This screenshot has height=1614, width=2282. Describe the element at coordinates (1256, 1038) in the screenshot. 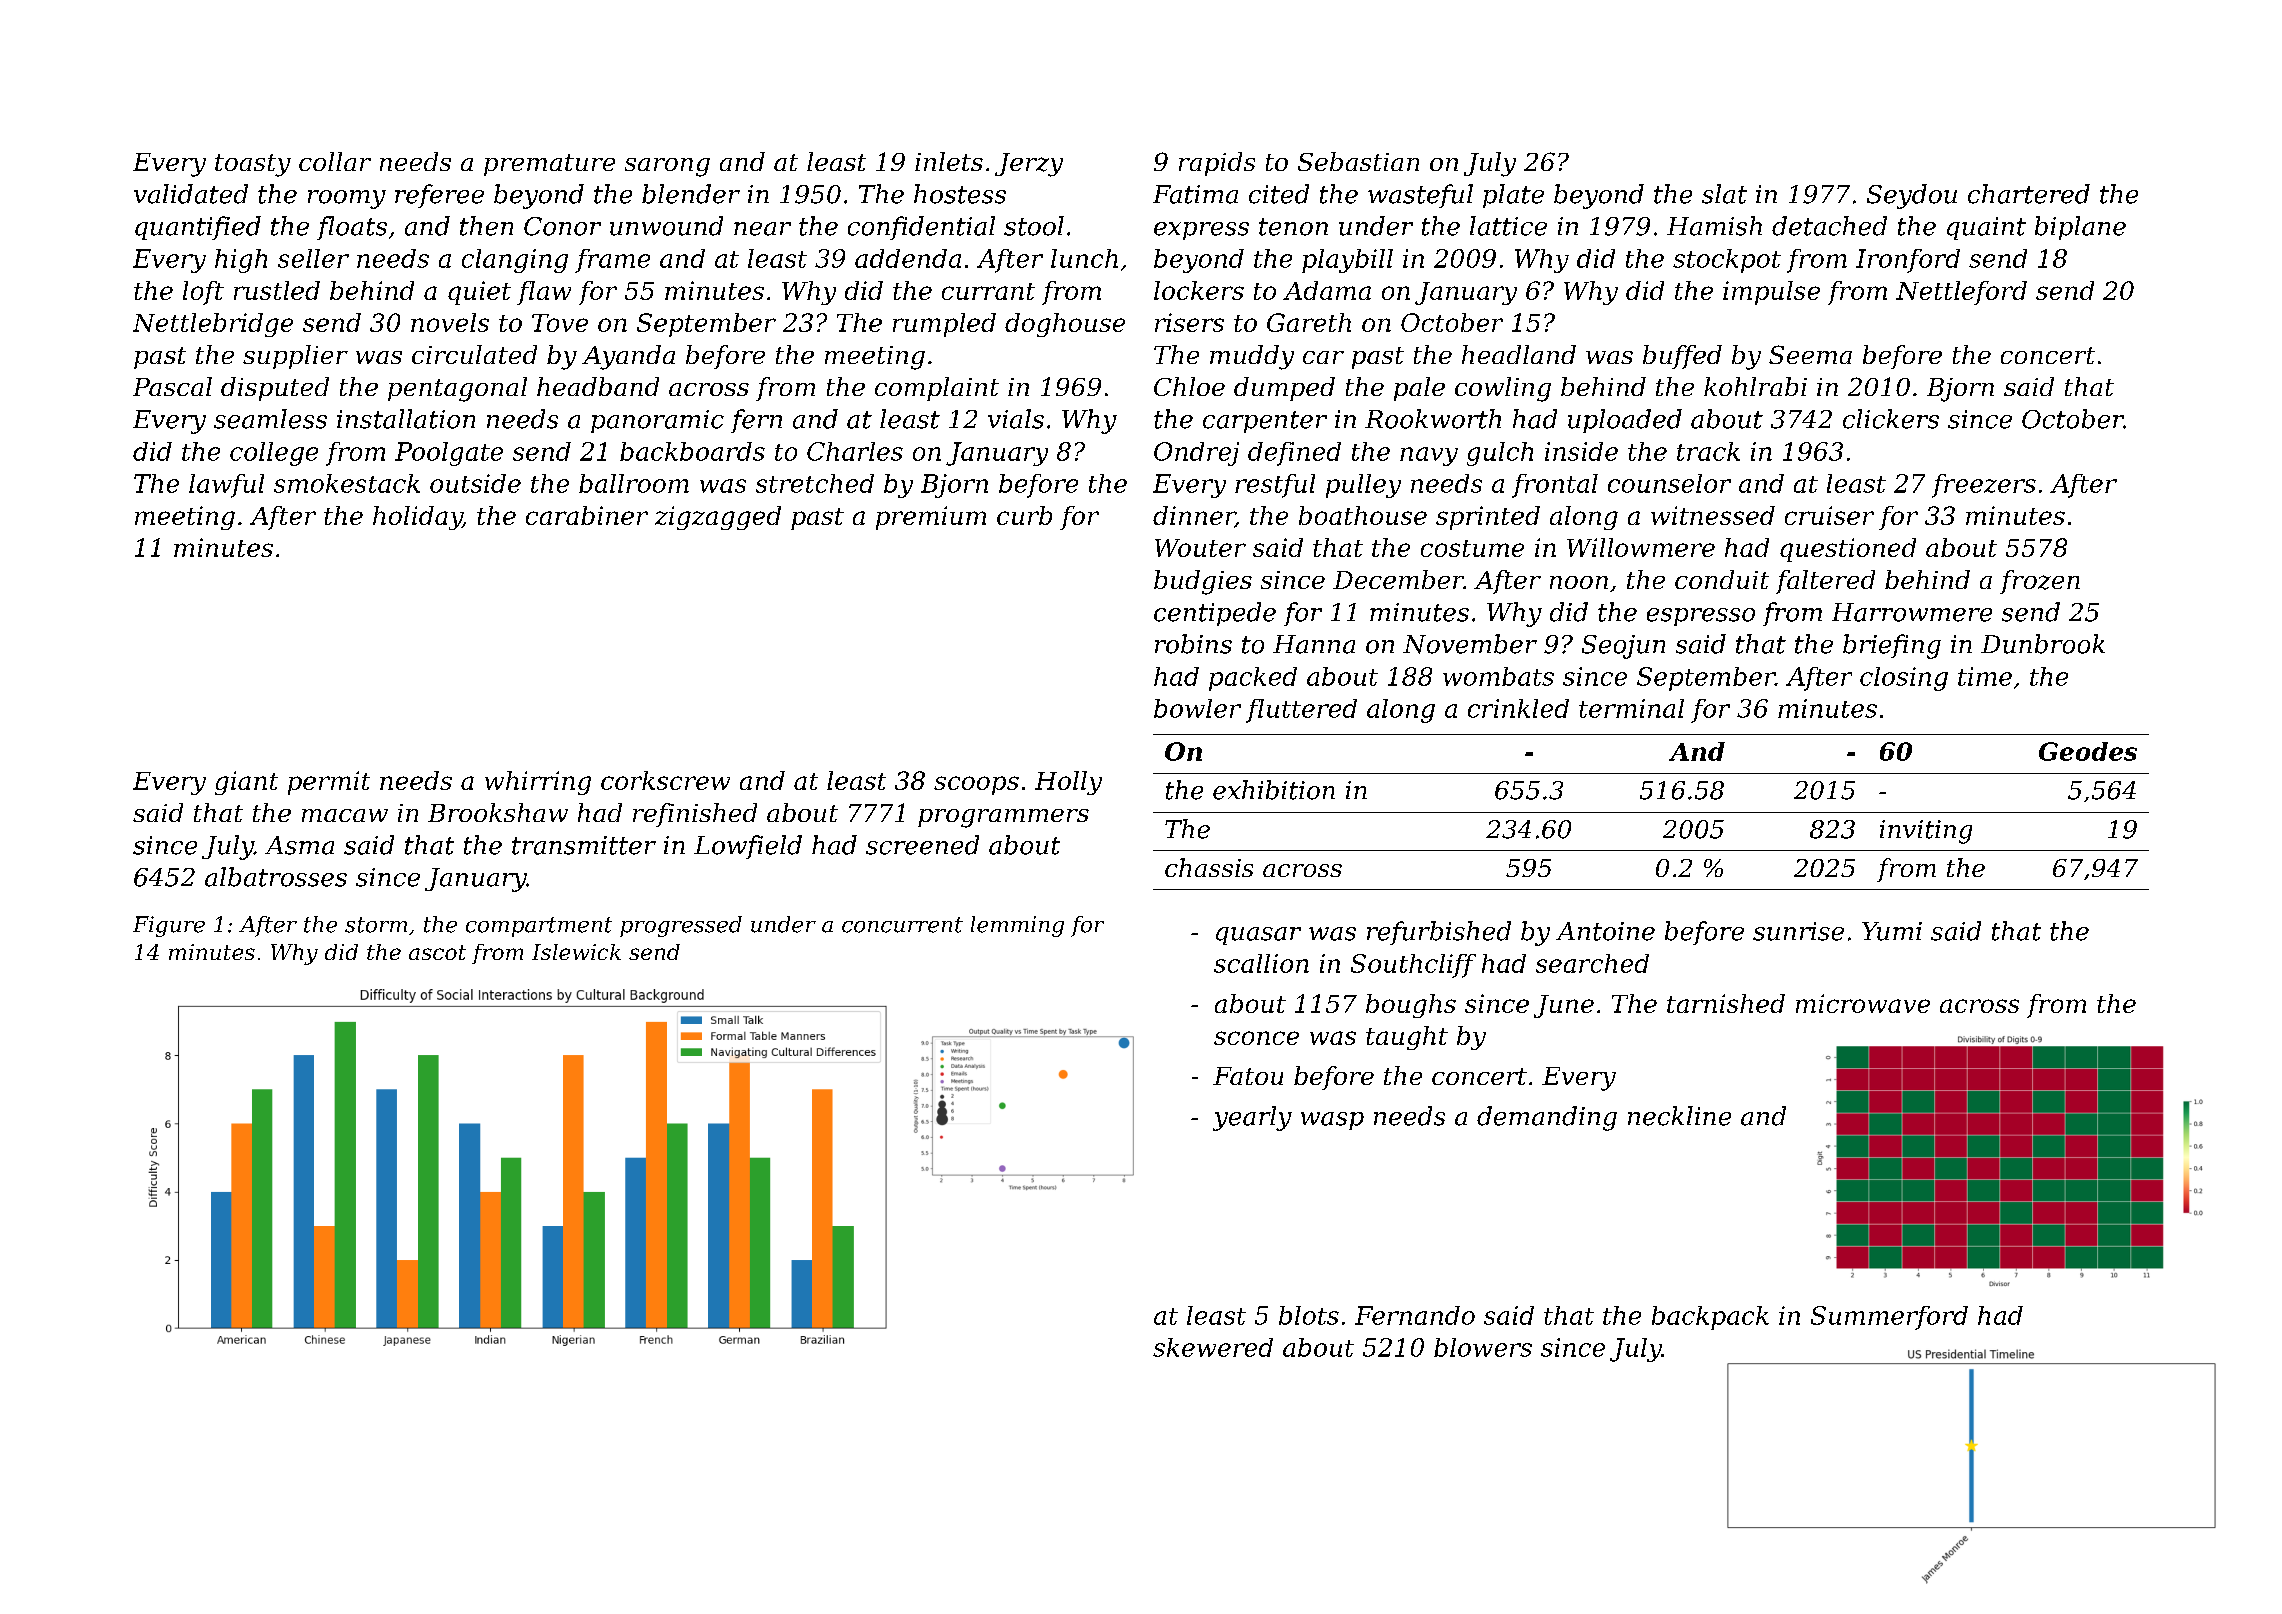

I see `sconce` at that location.
